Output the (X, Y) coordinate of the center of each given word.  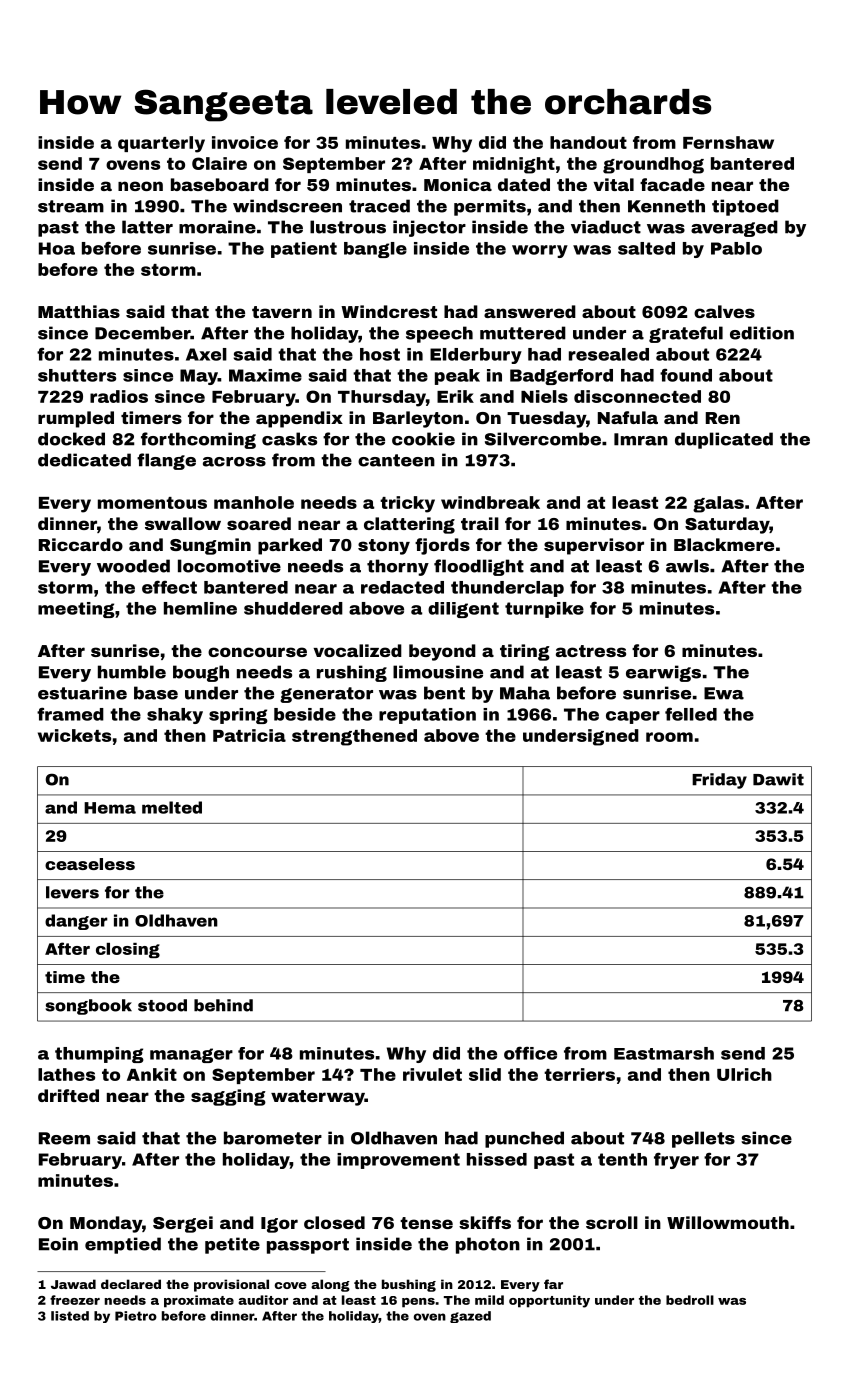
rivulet (432, 1074)
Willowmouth (728, 1222)
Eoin (58, 1244)
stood (162, 1005)
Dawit (778, 779)
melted (172, 807)
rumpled (76, 419)
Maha (525, 693)
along (330, 1285)
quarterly (161, 144)
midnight (514, 165)
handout (588, 142)
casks (289, 439)
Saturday (727, 525)
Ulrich (744, 1074)
